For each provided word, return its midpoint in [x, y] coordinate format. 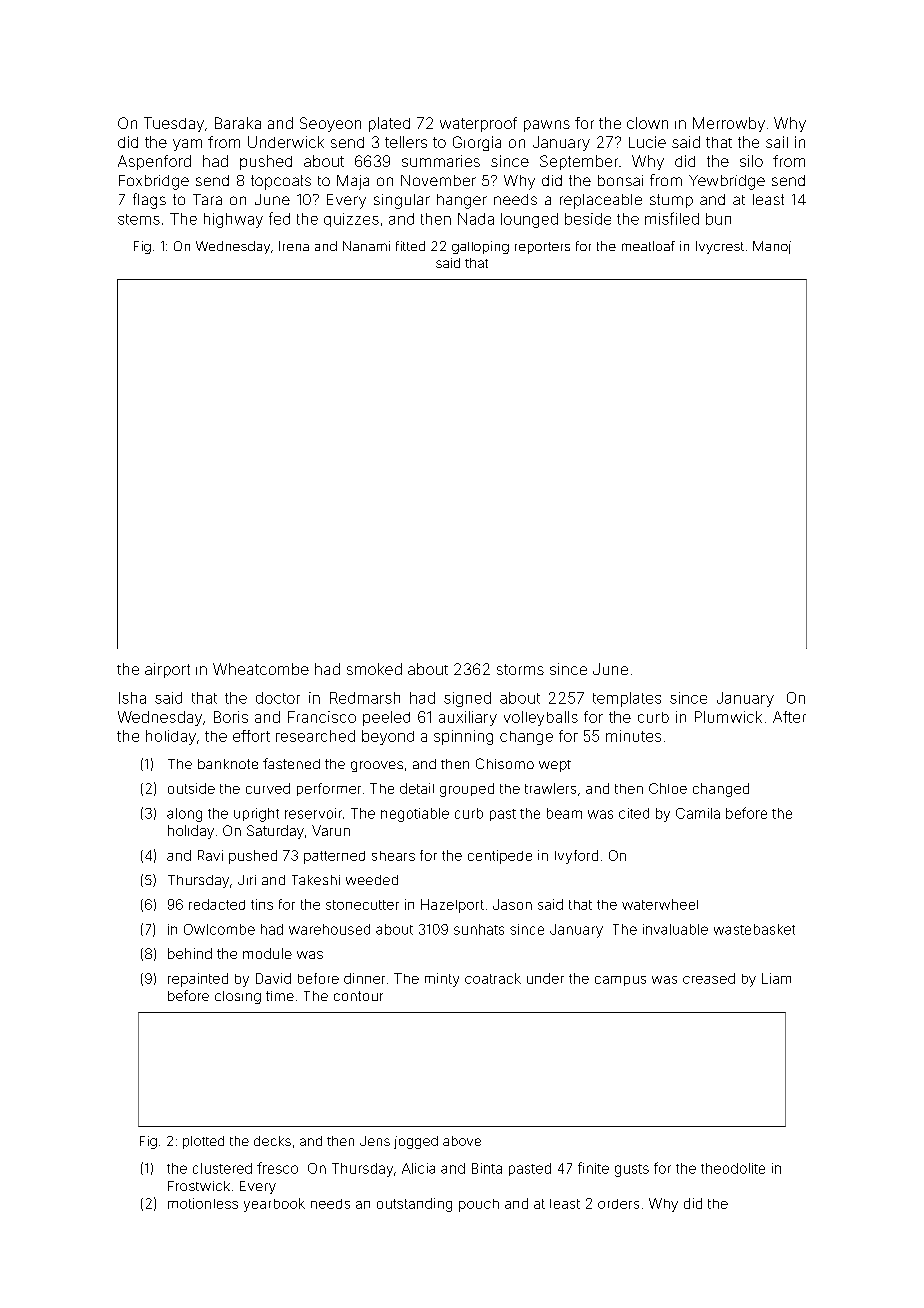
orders [618, 1204]
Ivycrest [720, 247]
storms [520, 669]
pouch [479, 1205]
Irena [294, 246]
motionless [203, 1203]
